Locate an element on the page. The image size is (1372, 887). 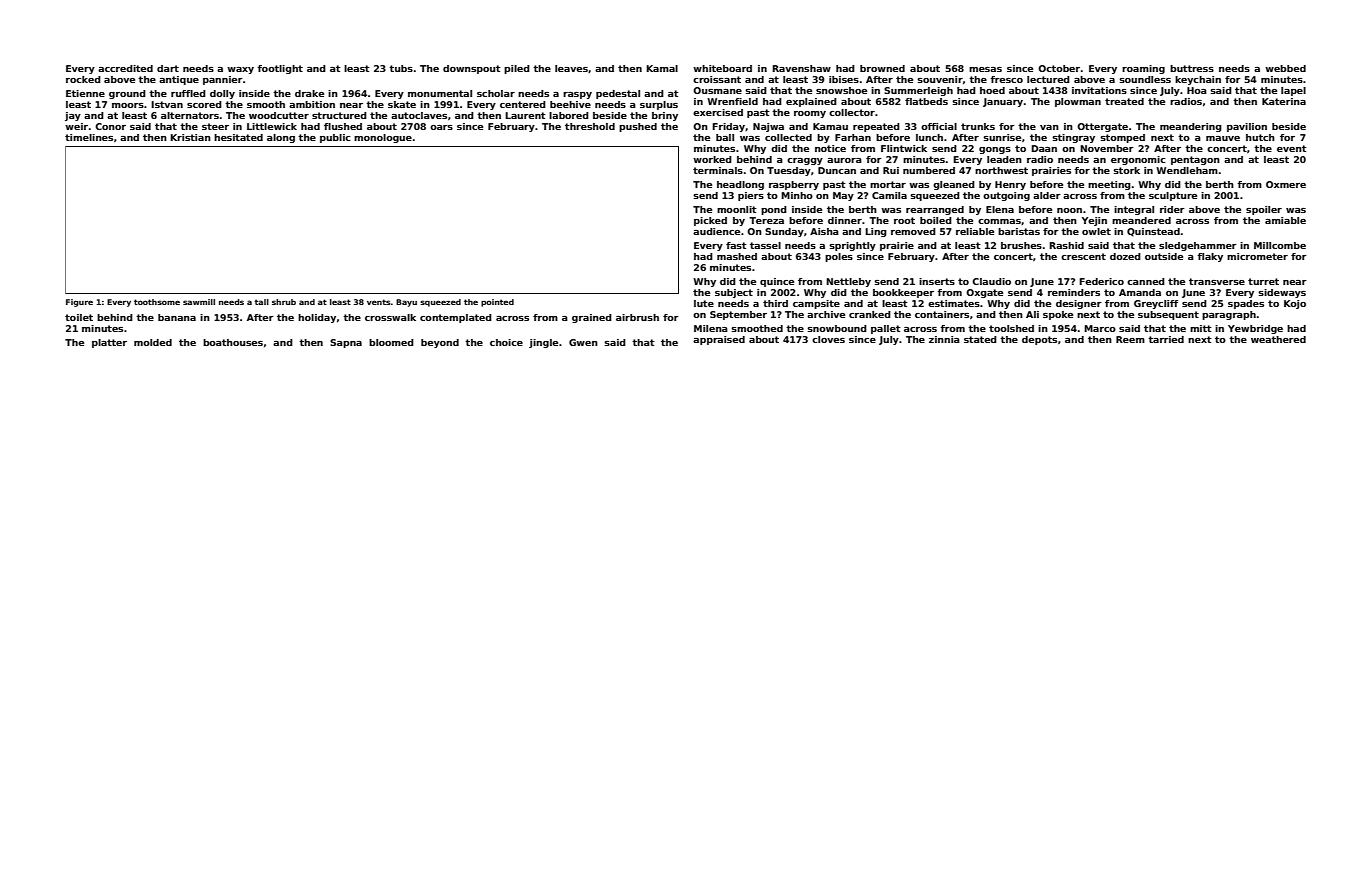
reliable is located at coordinates (975, 231).
